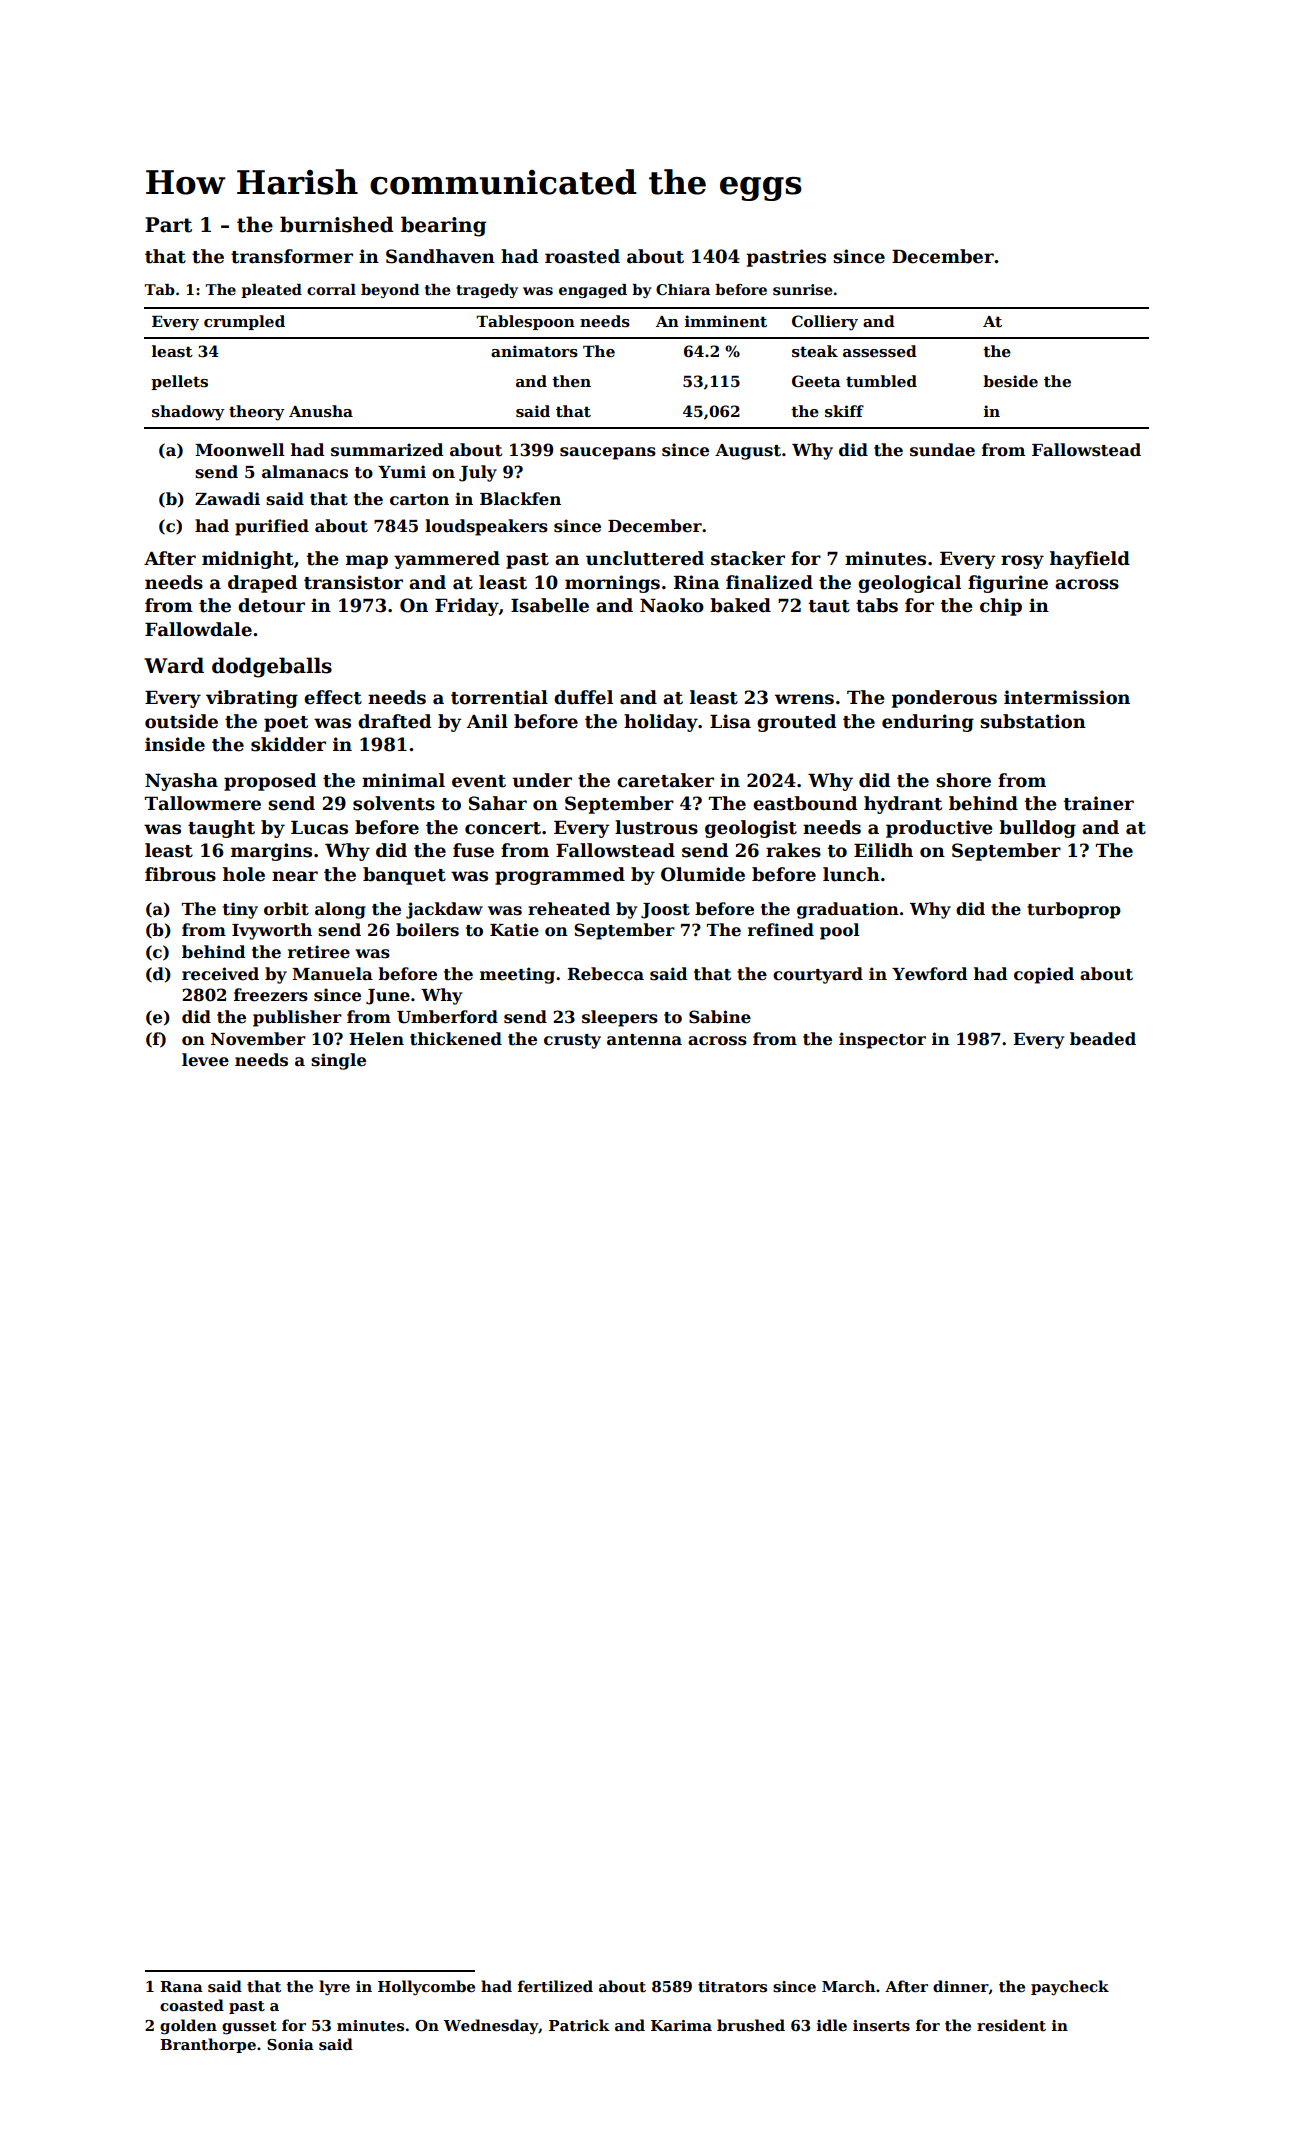  Describe the element at coordinates (198, 629) in the page. I see `Fallowdale` at that location.
